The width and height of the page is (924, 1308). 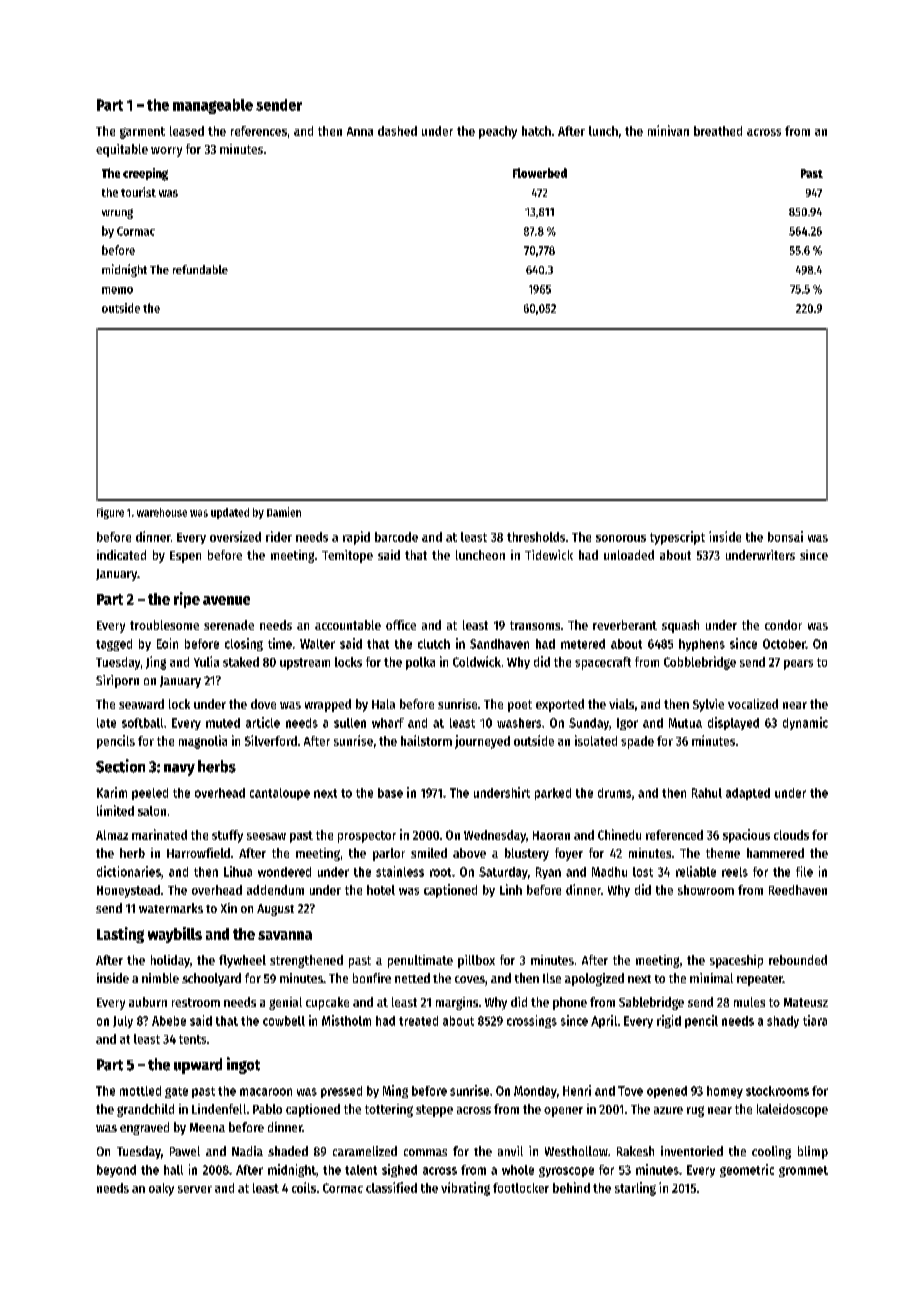 I want to click on treated, so click(x=418, y=1021).
